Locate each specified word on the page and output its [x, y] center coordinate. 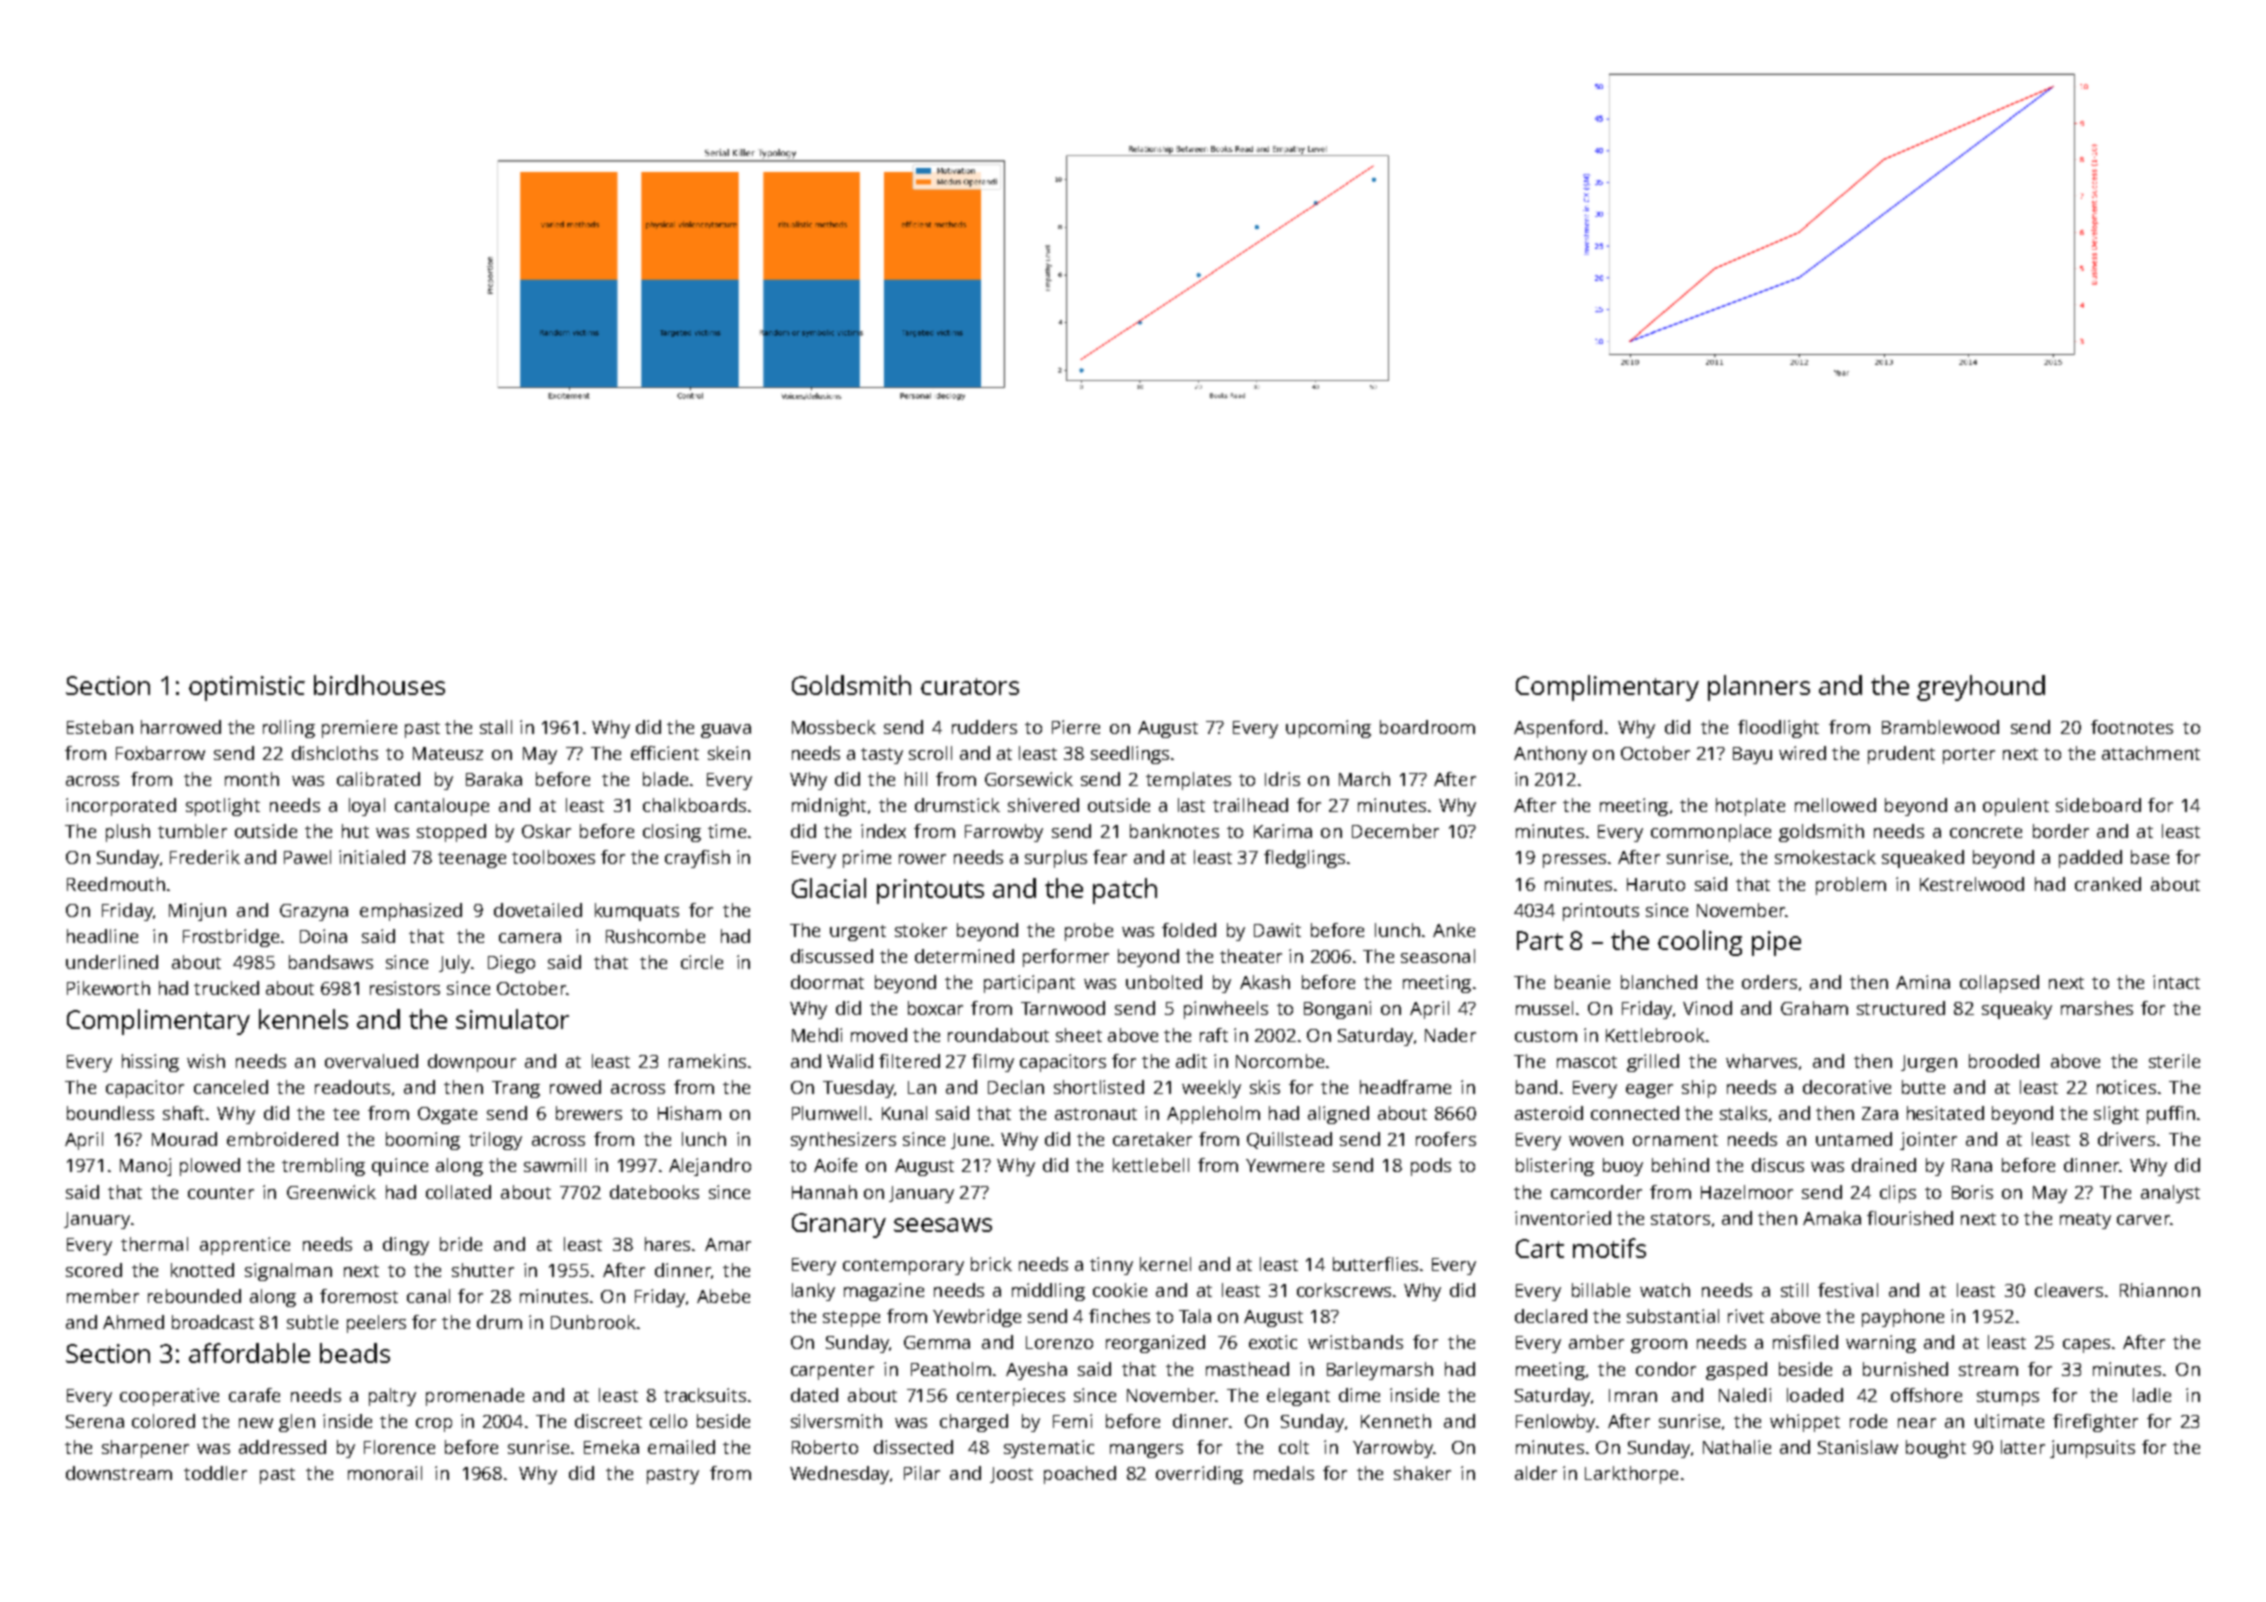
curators [970, 686]
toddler [215, 1473]
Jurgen [1929, 1063]
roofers [1446, 1139]
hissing [150, 1063]
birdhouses [379, 685]
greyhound [1981, 688]
